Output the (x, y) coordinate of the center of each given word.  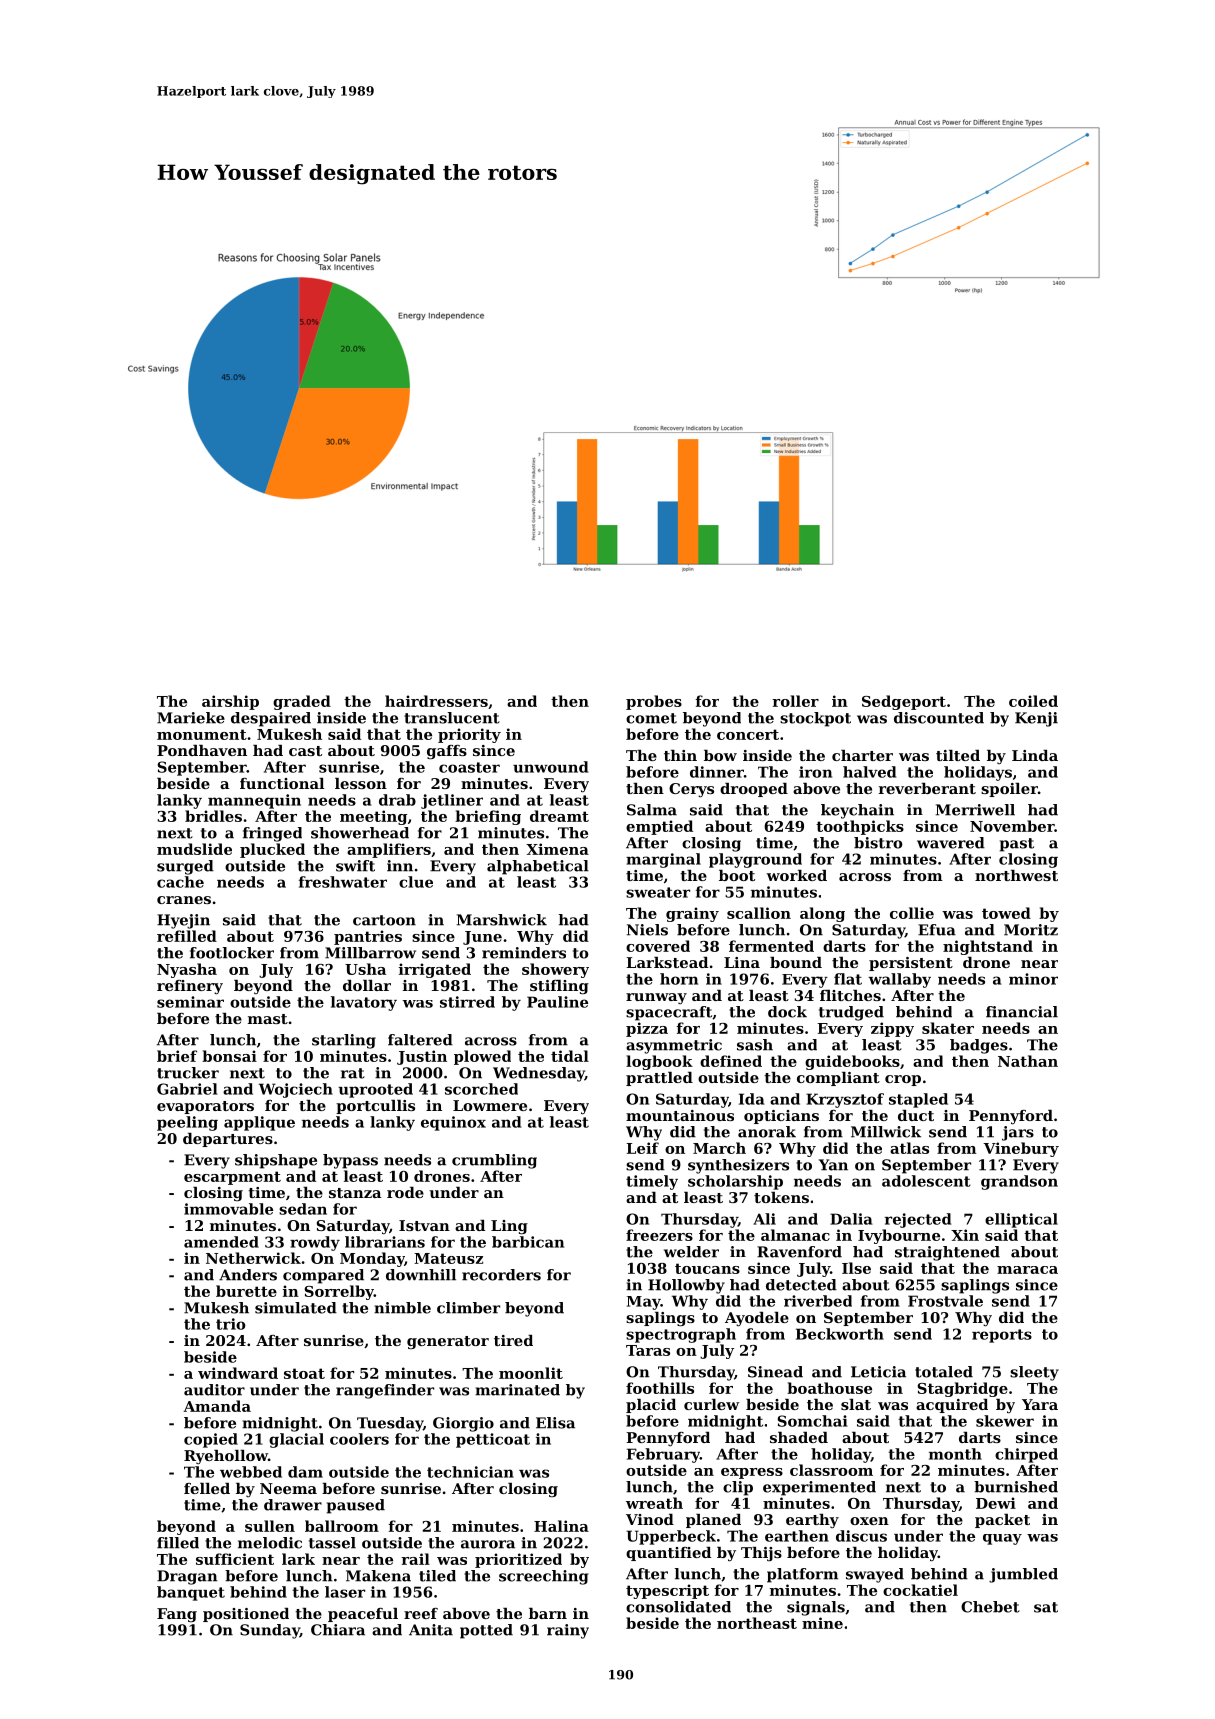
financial (1022, 1012)
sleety (1034, 1373)
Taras (648, 1350)
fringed (272, 834)
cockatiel (920, 1590)
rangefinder (385, 1391)
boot (737, 875)
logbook (659, 1062)
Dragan (187, 1577)
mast (268, 1019)
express (752, 1473)
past (1017, 845)
